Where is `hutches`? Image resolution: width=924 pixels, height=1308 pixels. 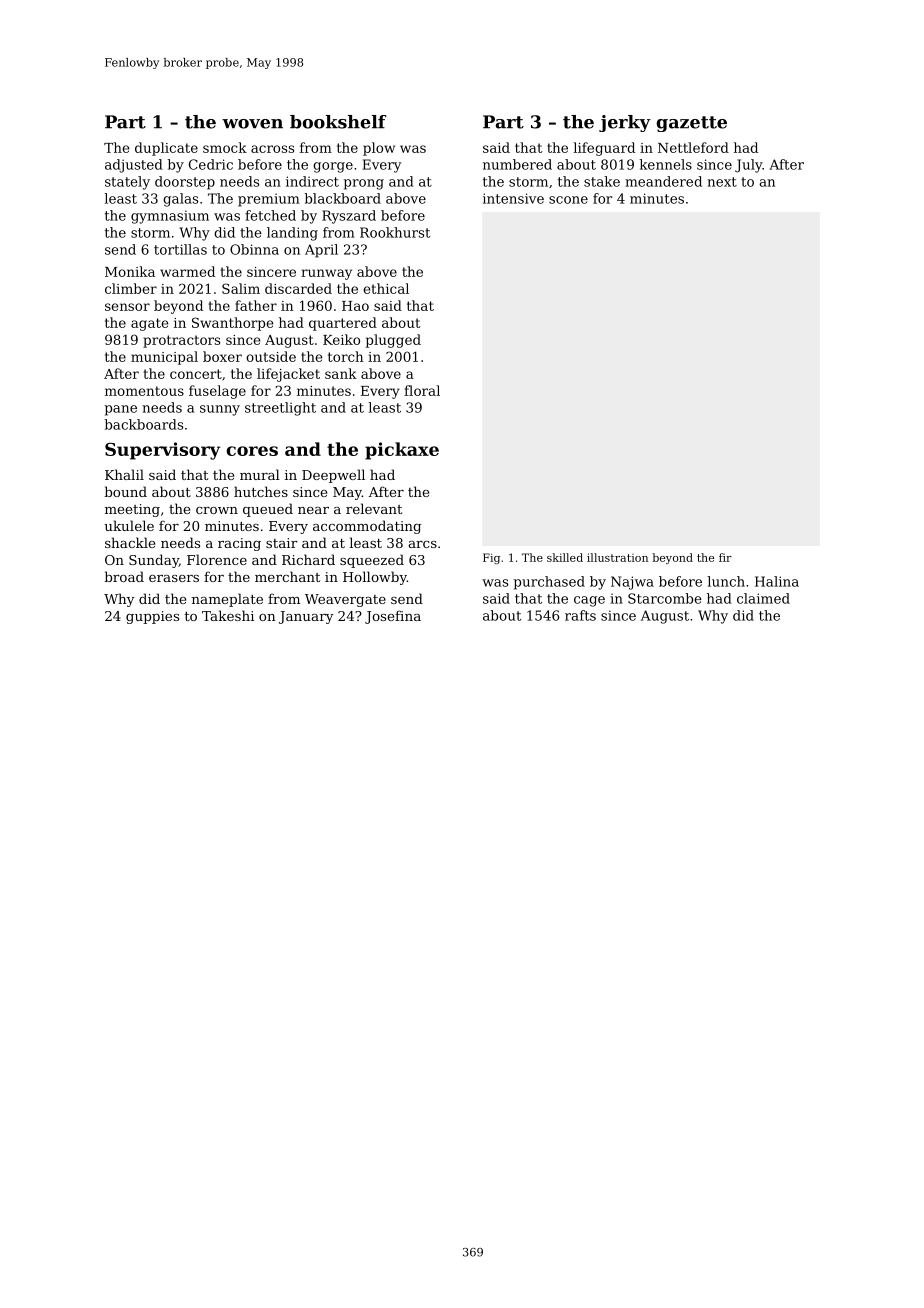 hutches is located at coordinates (261, 491).
